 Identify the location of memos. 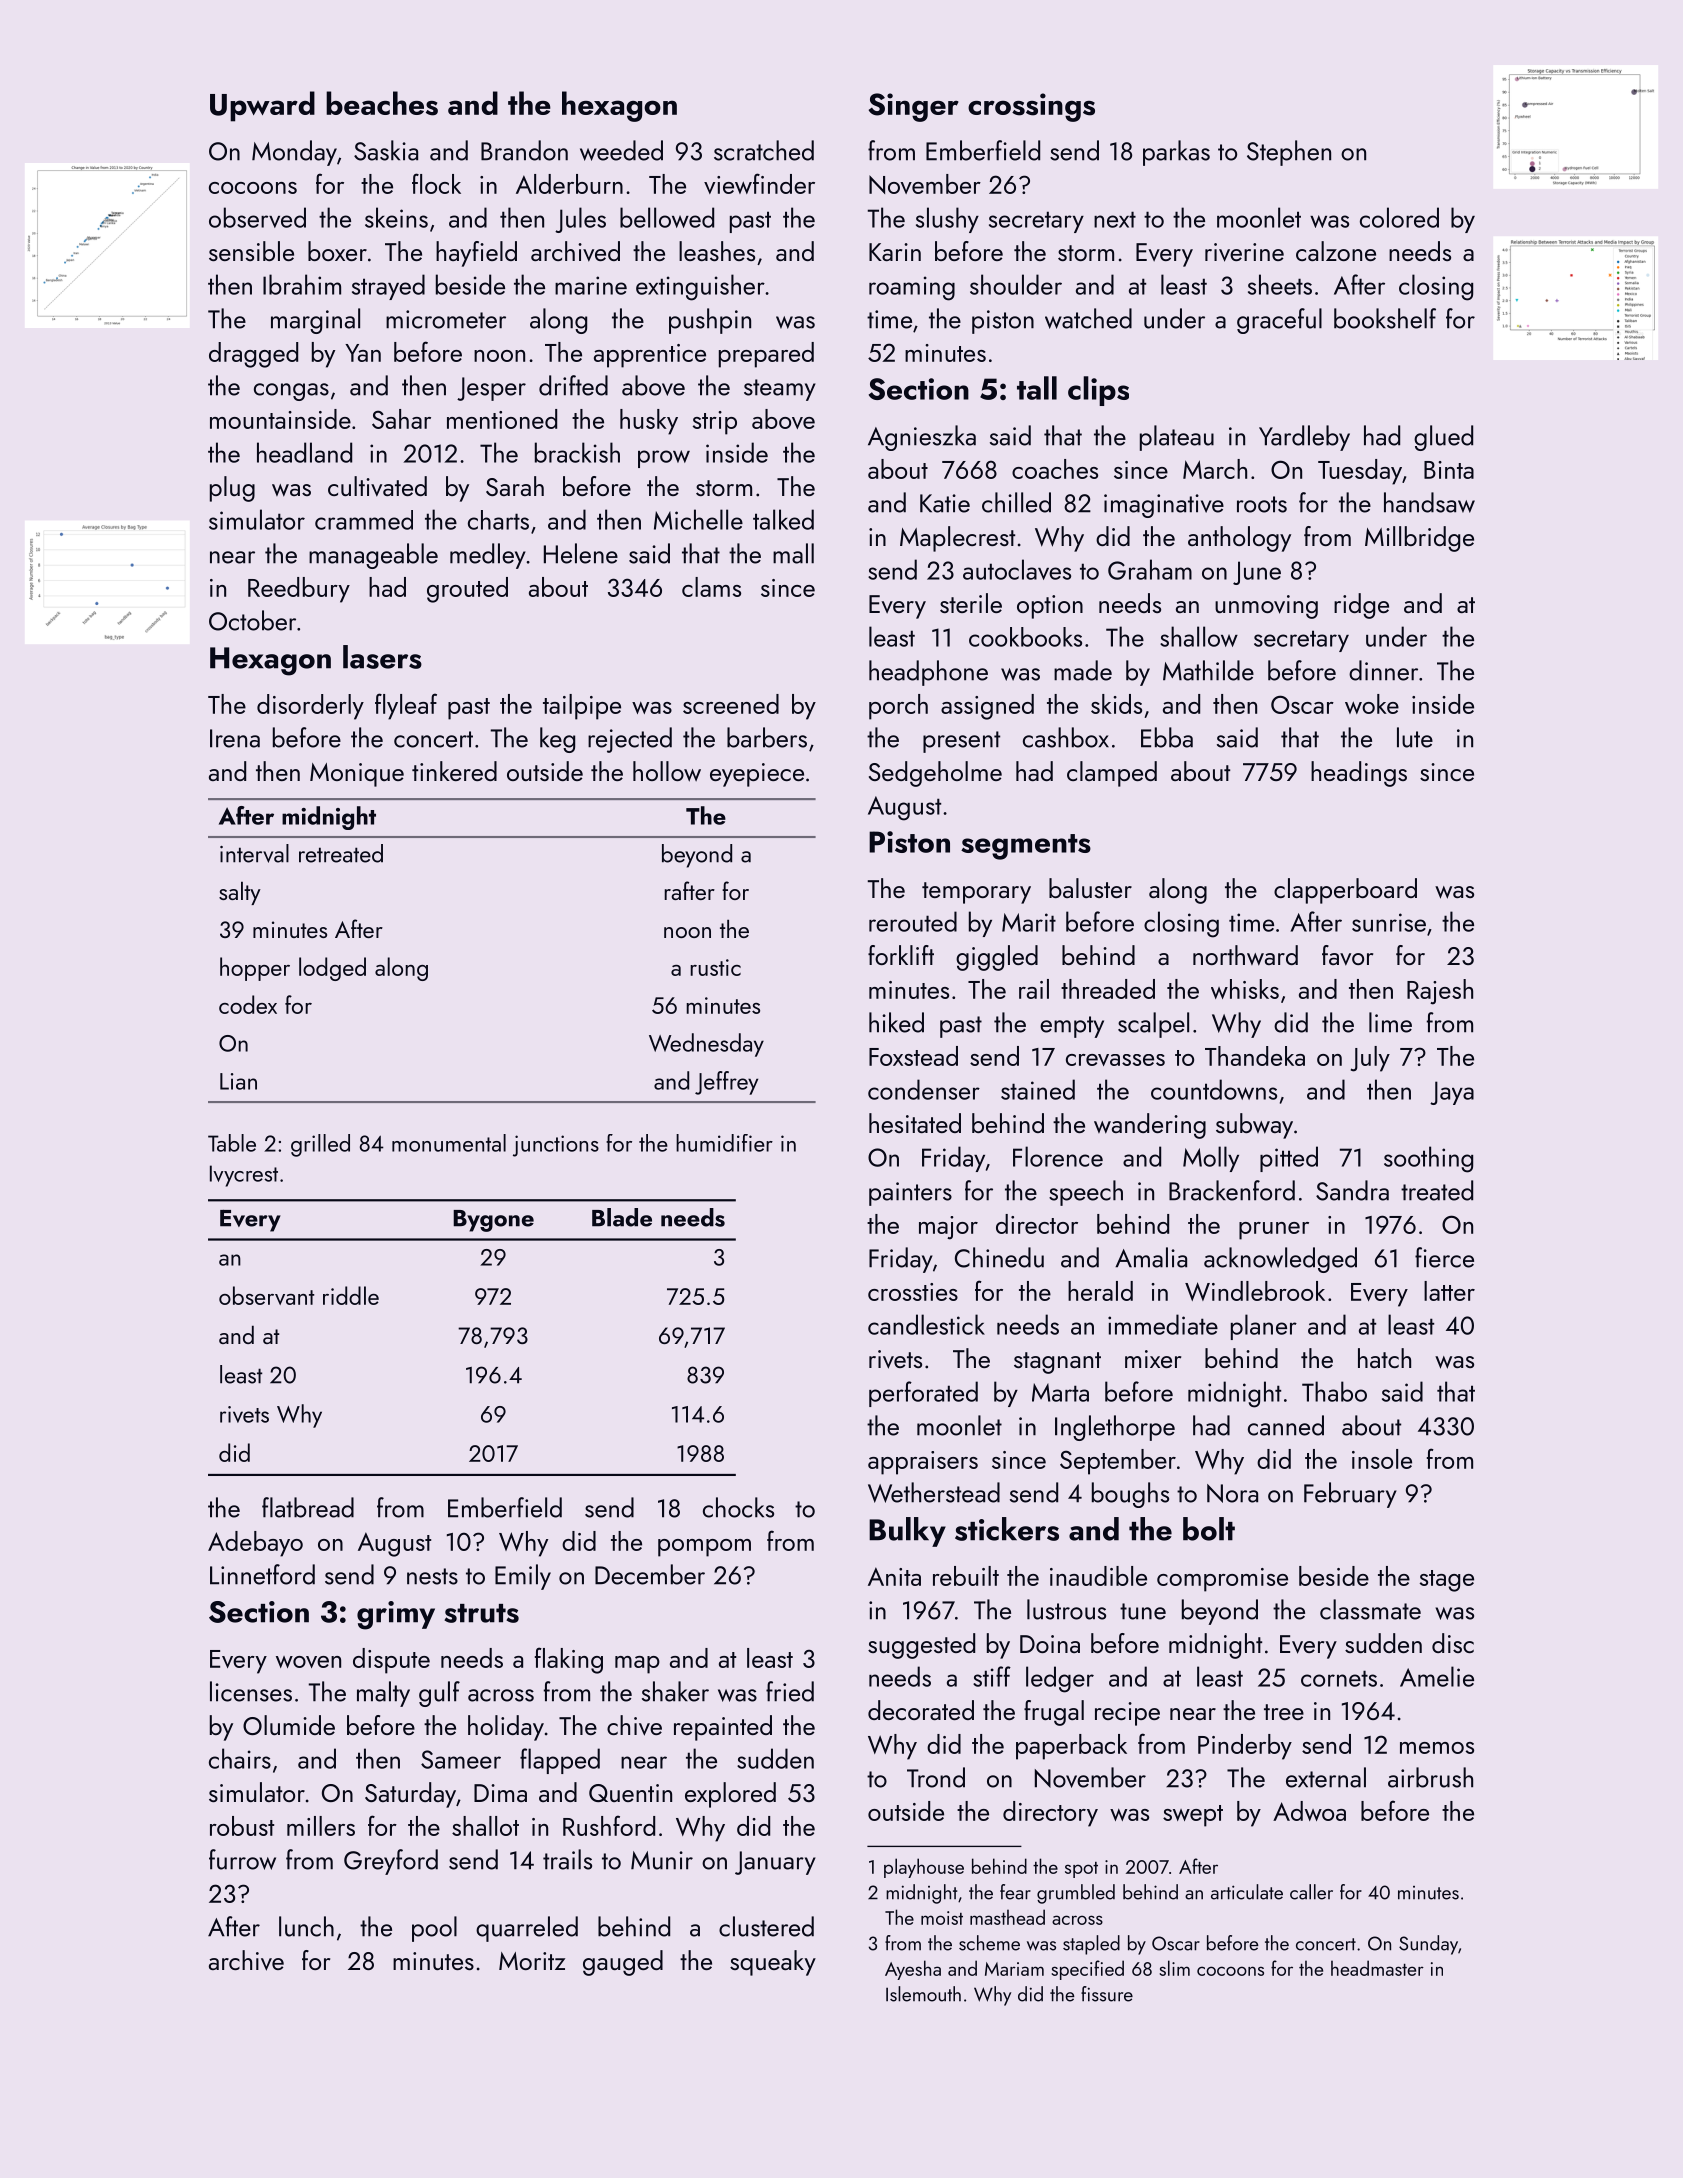
(1437, 1748).
